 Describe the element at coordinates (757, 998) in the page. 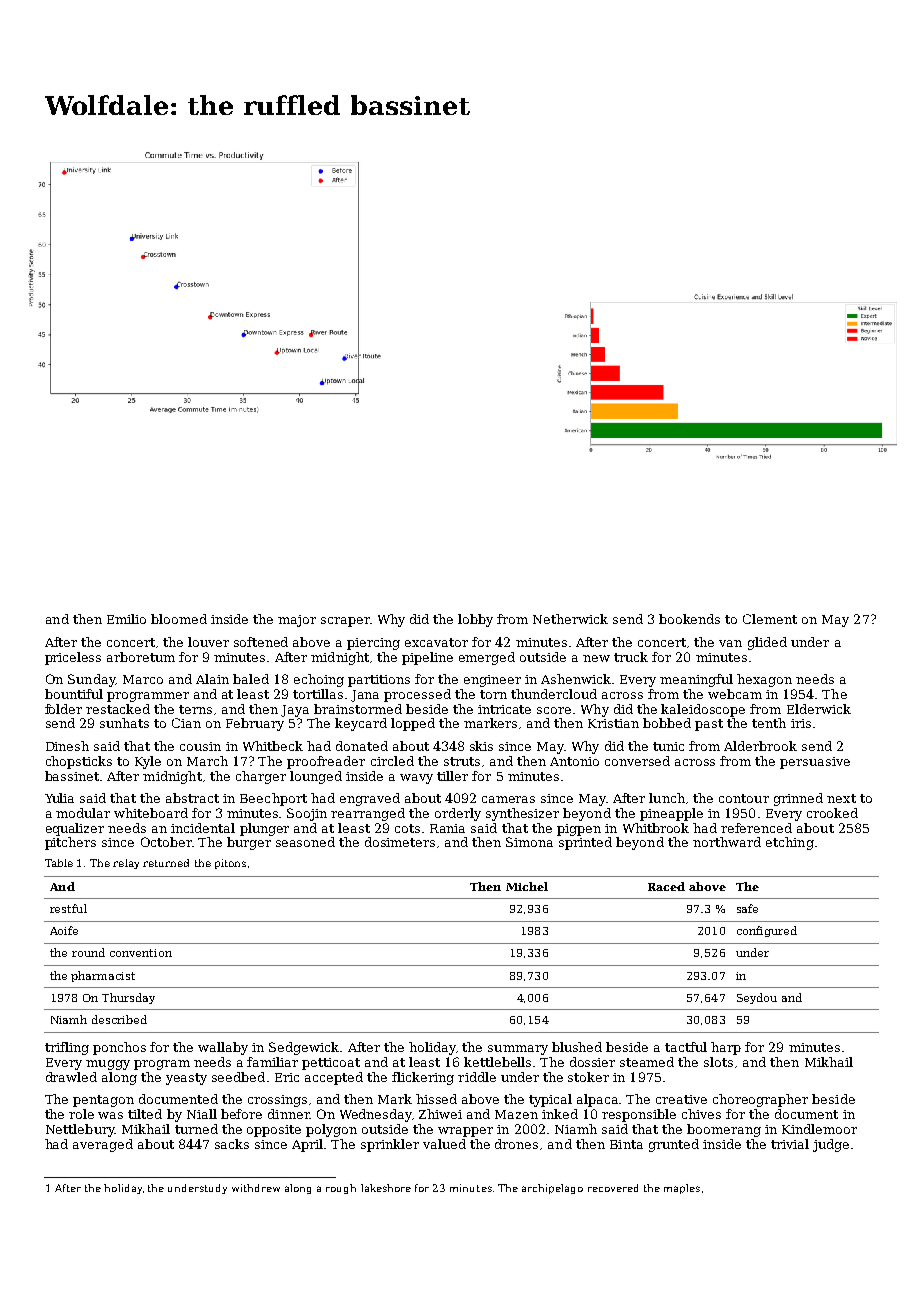

I see `Seydou` at that location.
